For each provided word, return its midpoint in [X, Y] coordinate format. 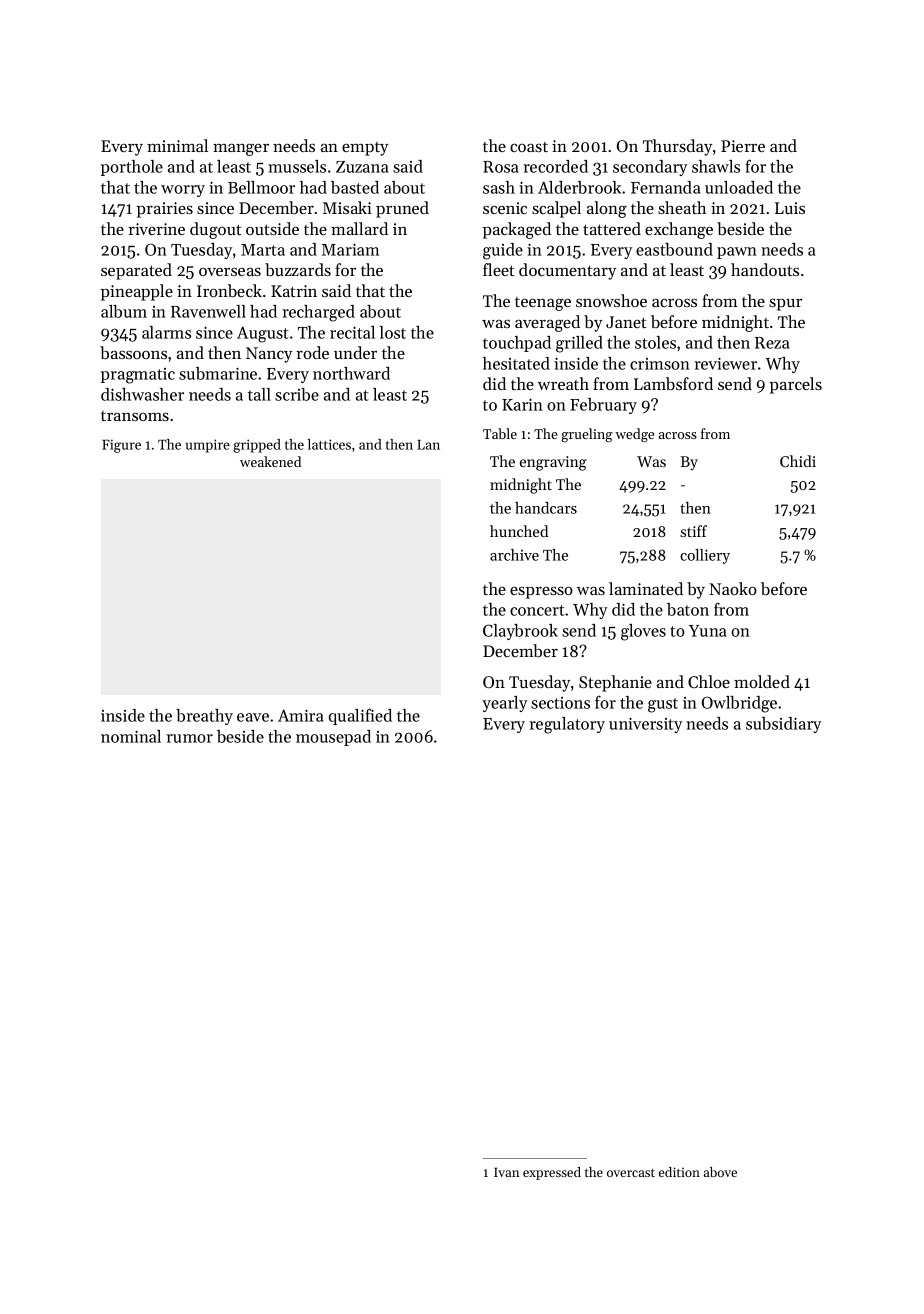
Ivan [506, 1172]
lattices [329, 444]
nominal [131, 736]
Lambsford [673, 383]
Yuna [707, 631]
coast [529, 147]
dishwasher [142, 394]
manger [241, 150]
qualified [360, 716]
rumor [189, 738]
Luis [790, 208]
